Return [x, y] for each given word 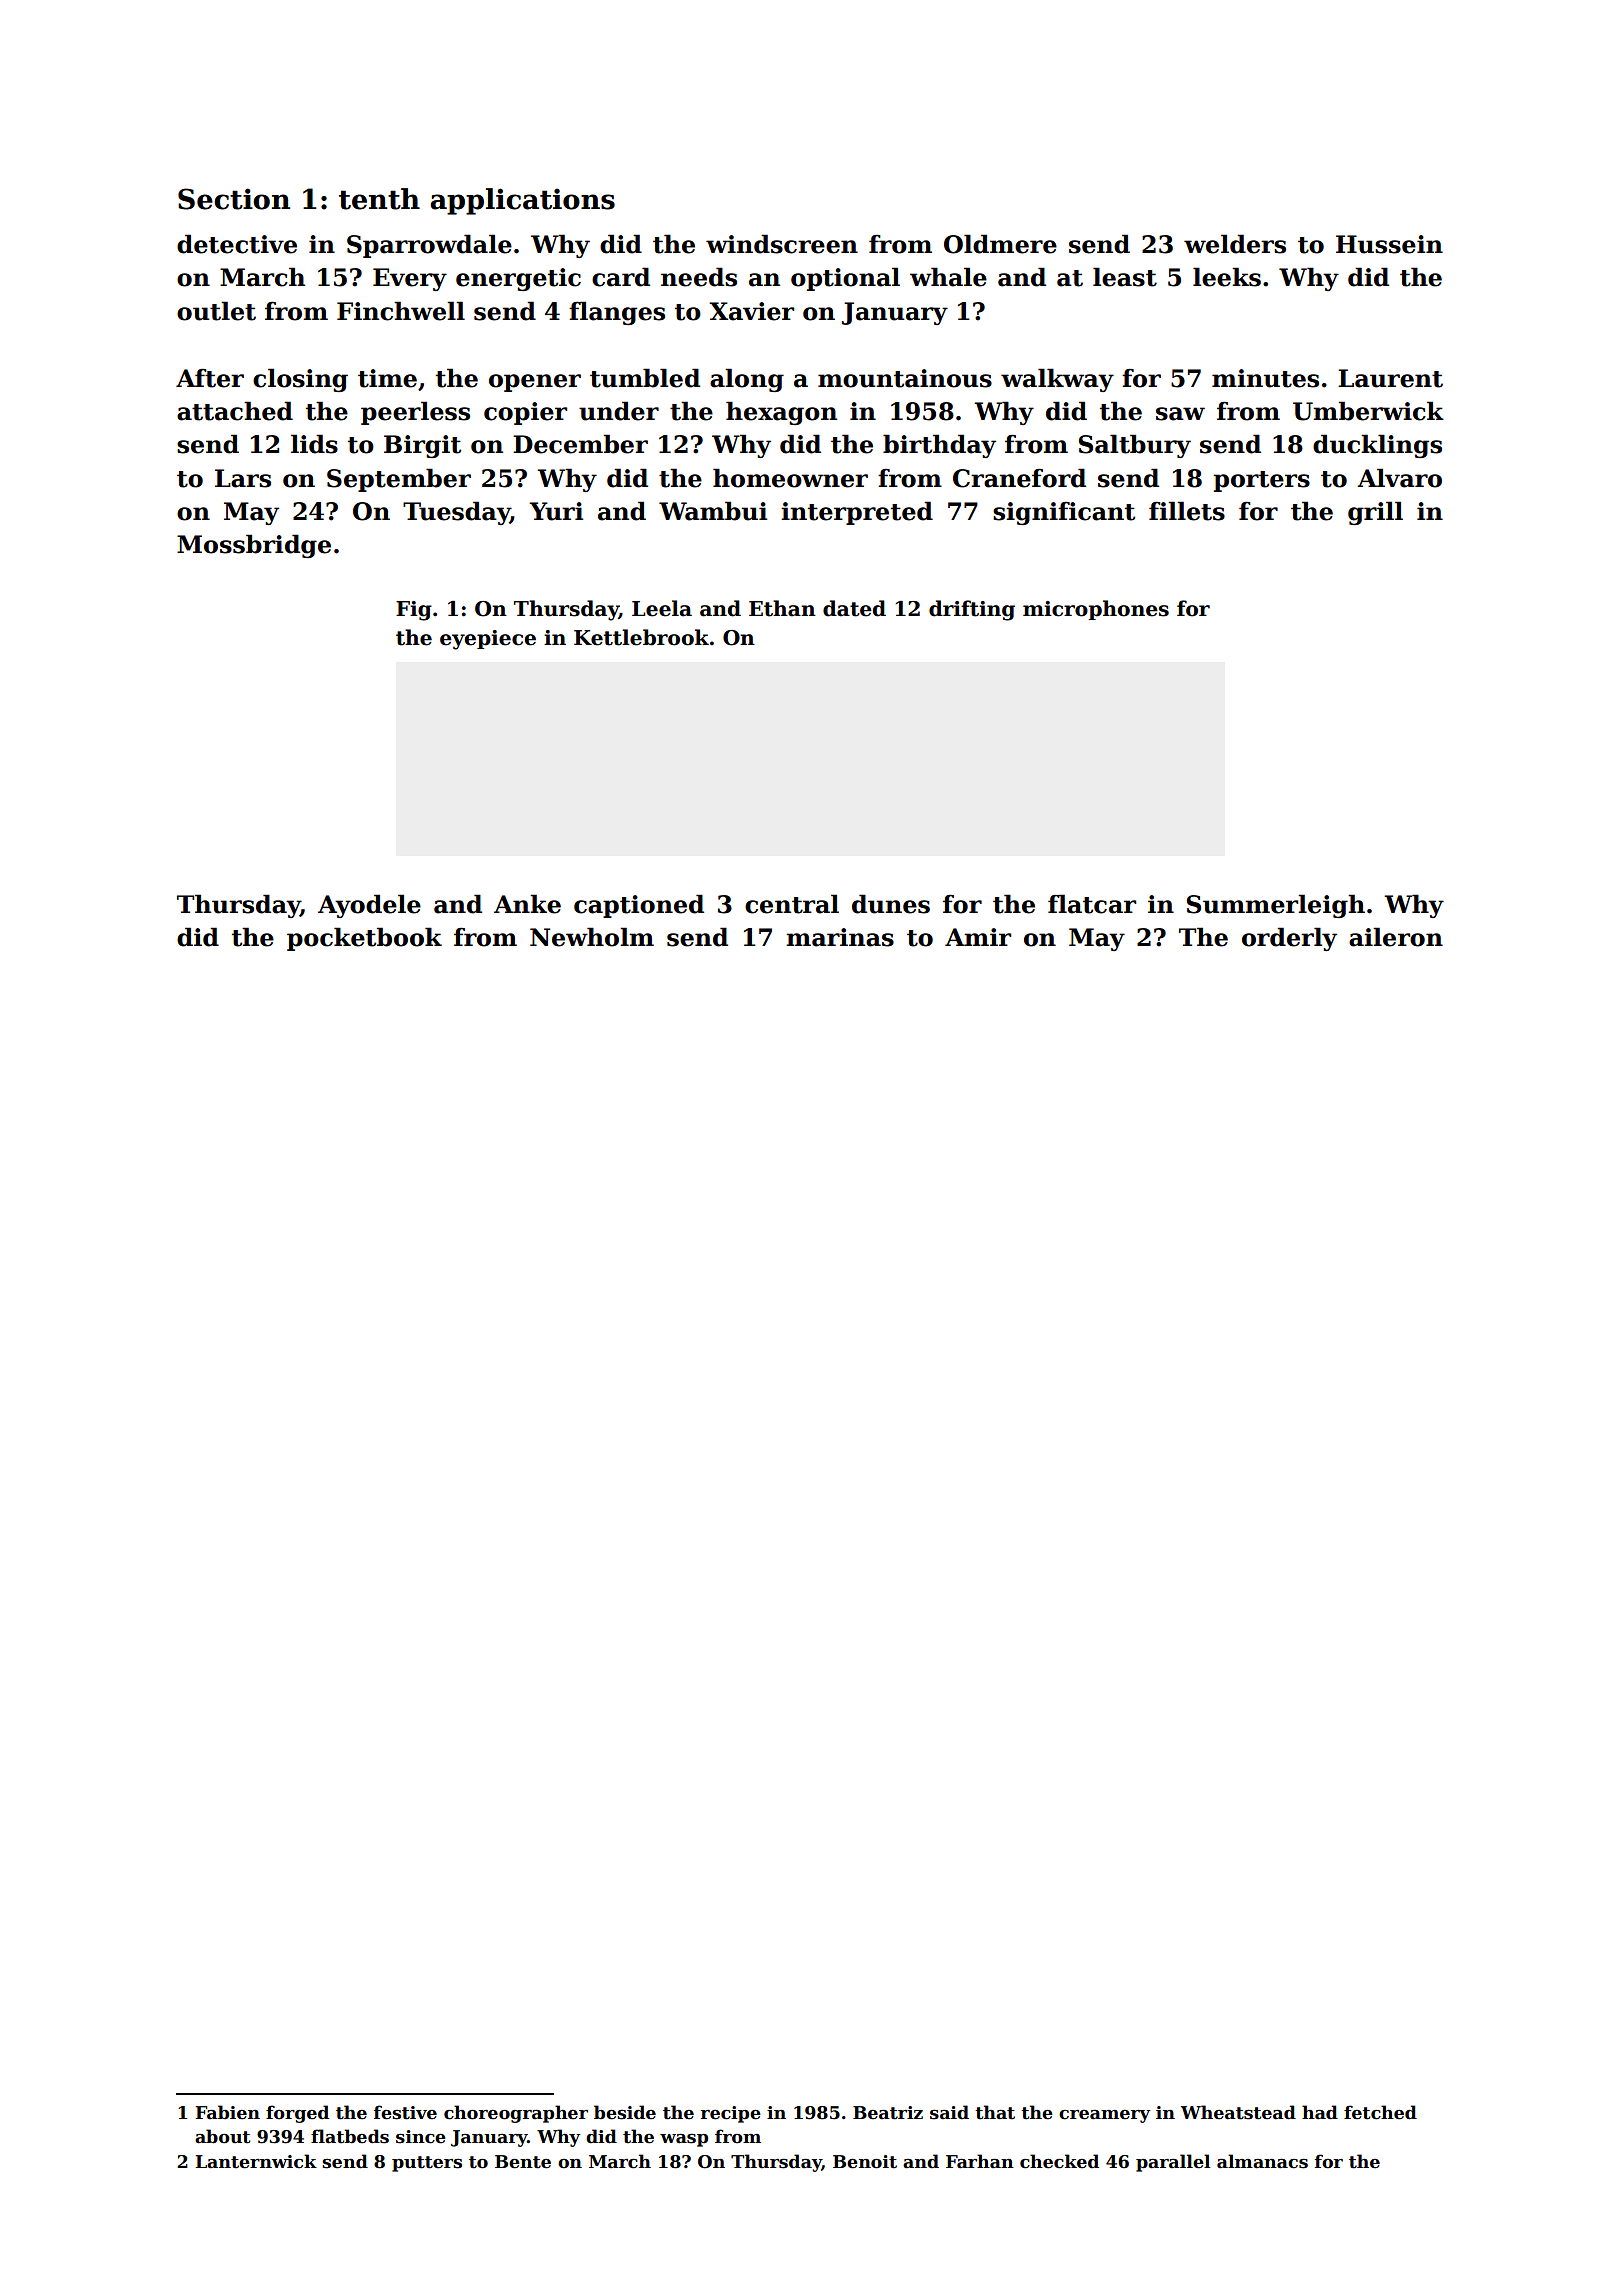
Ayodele [369, 906]
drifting [972, 610]
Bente [523, 2162]
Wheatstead [1238, 2112]
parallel [1173, 2163]
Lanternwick [256, 2161]
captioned [639, 906]
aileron [1396, 937]
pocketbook [364, 939]
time [387, 378]
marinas [840, 937]
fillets [1187, 511]
